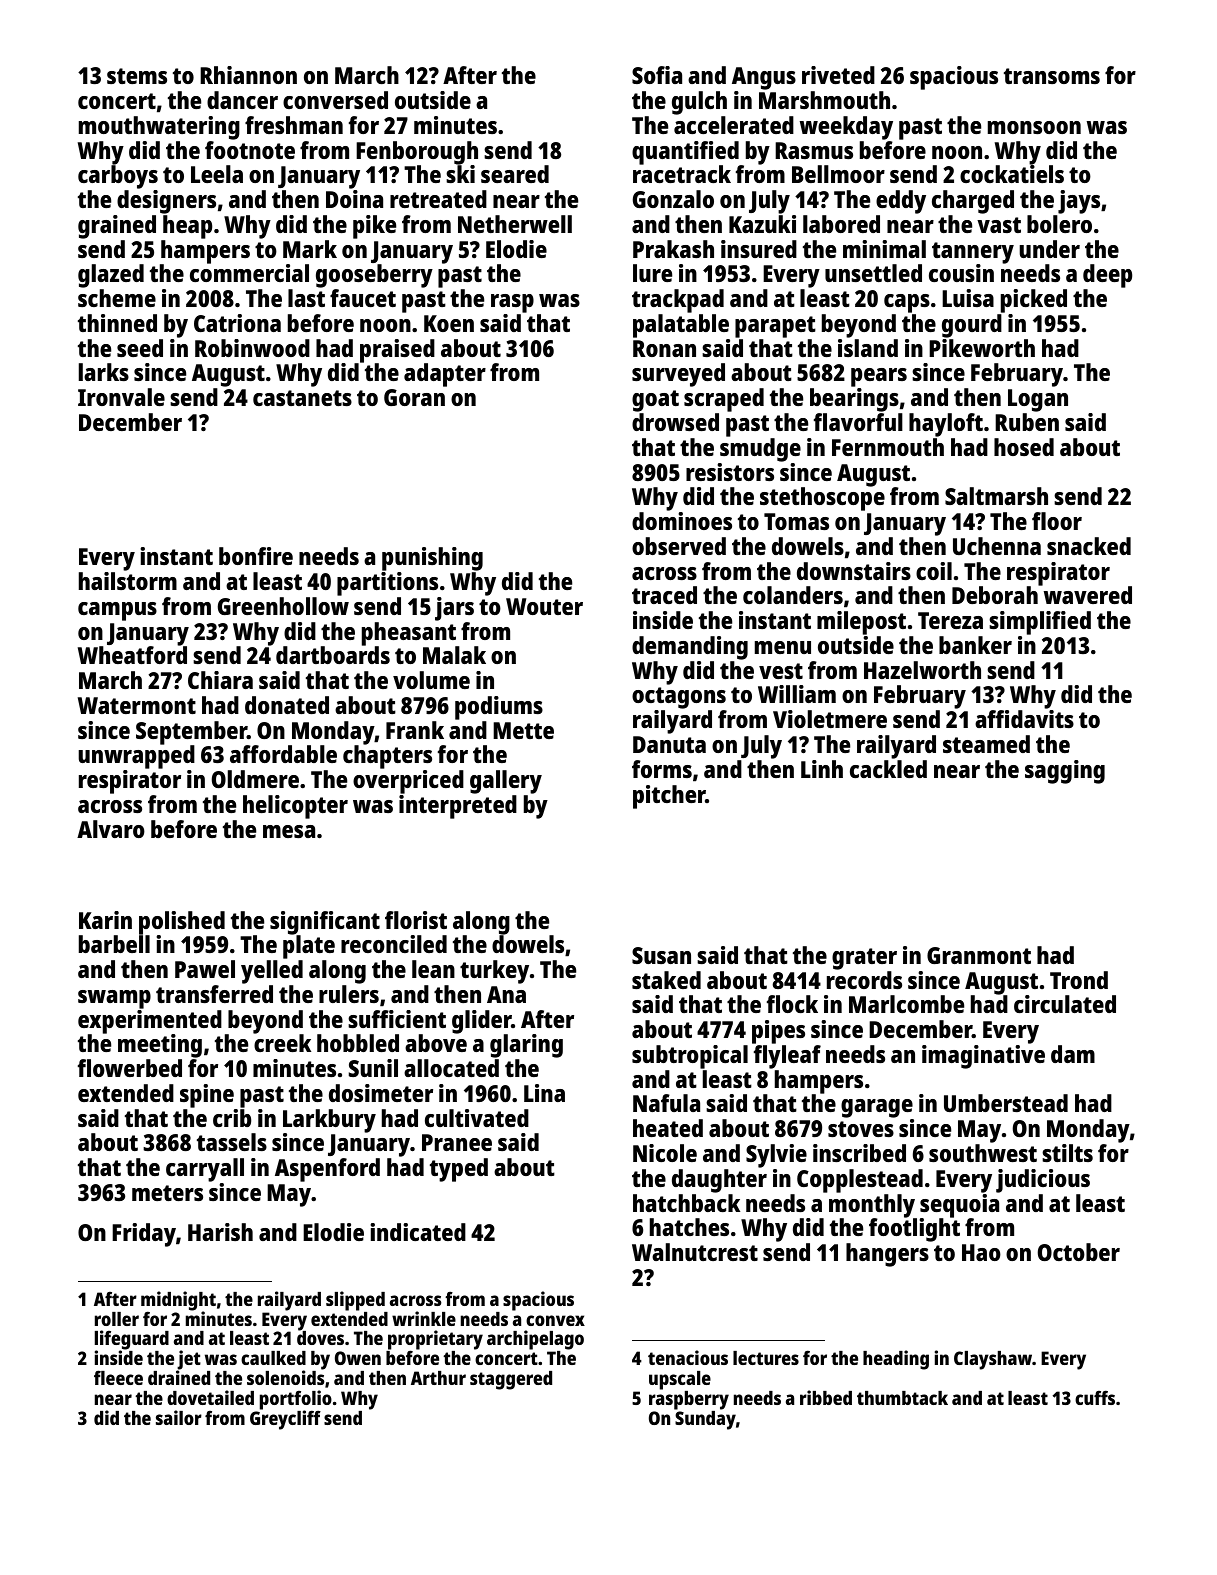 This screenshot has width=1217, height=1575. Describe the element at coordinates (114, 999) in the screenshot. I see `swamp` at that location.
